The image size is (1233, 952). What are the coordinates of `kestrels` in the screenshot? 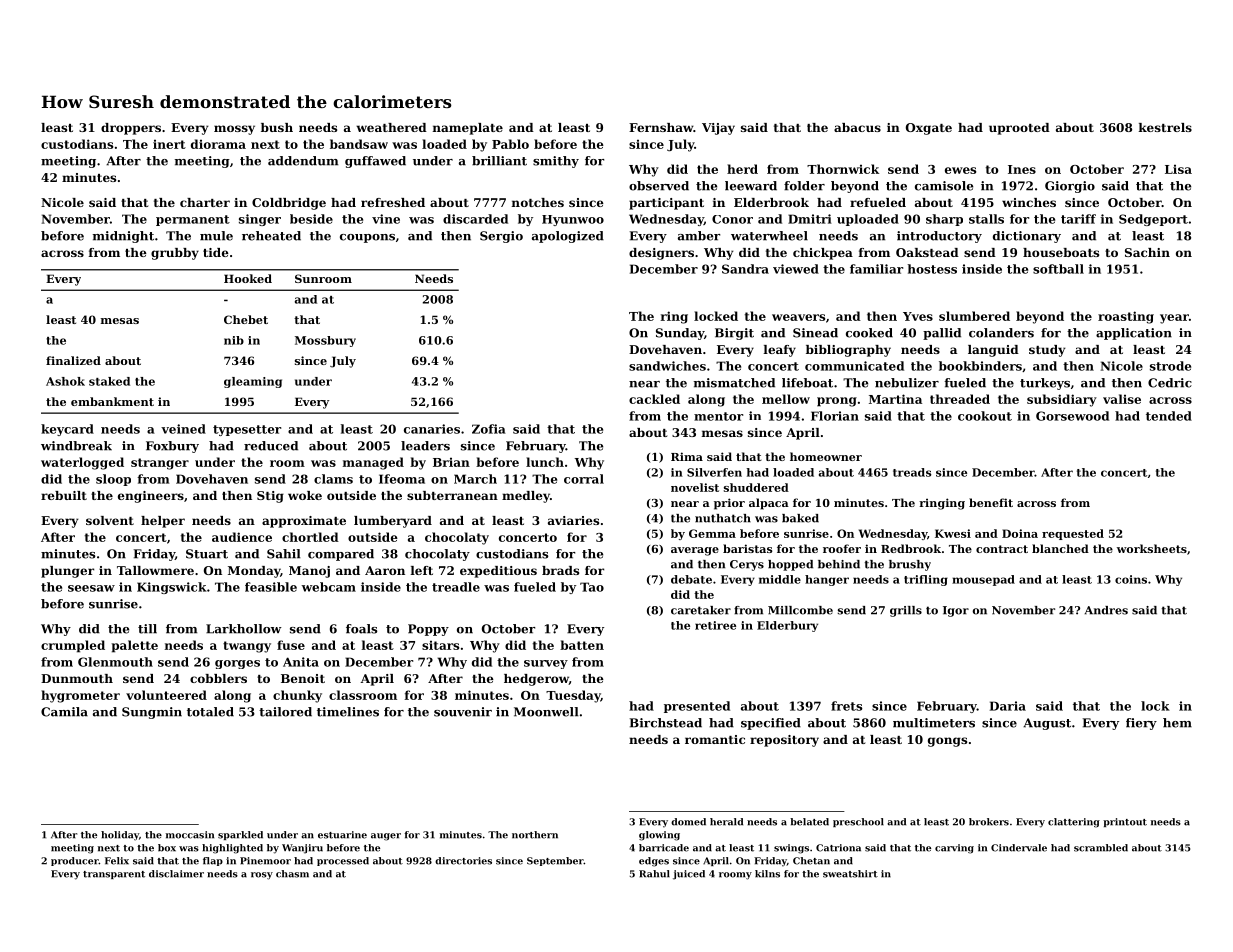 It's located at (1165, 127).
